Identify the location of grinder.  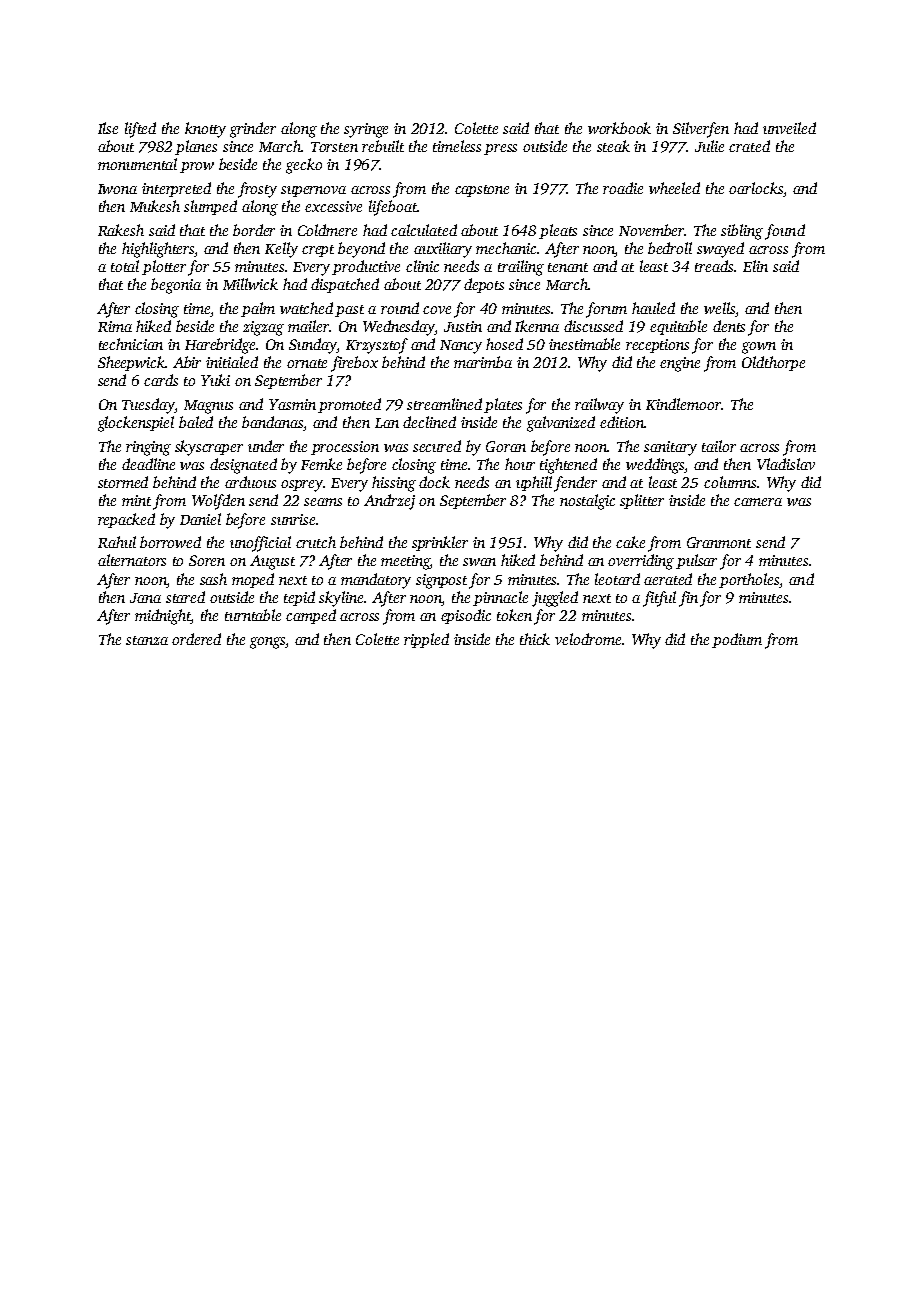
(253, 130).
